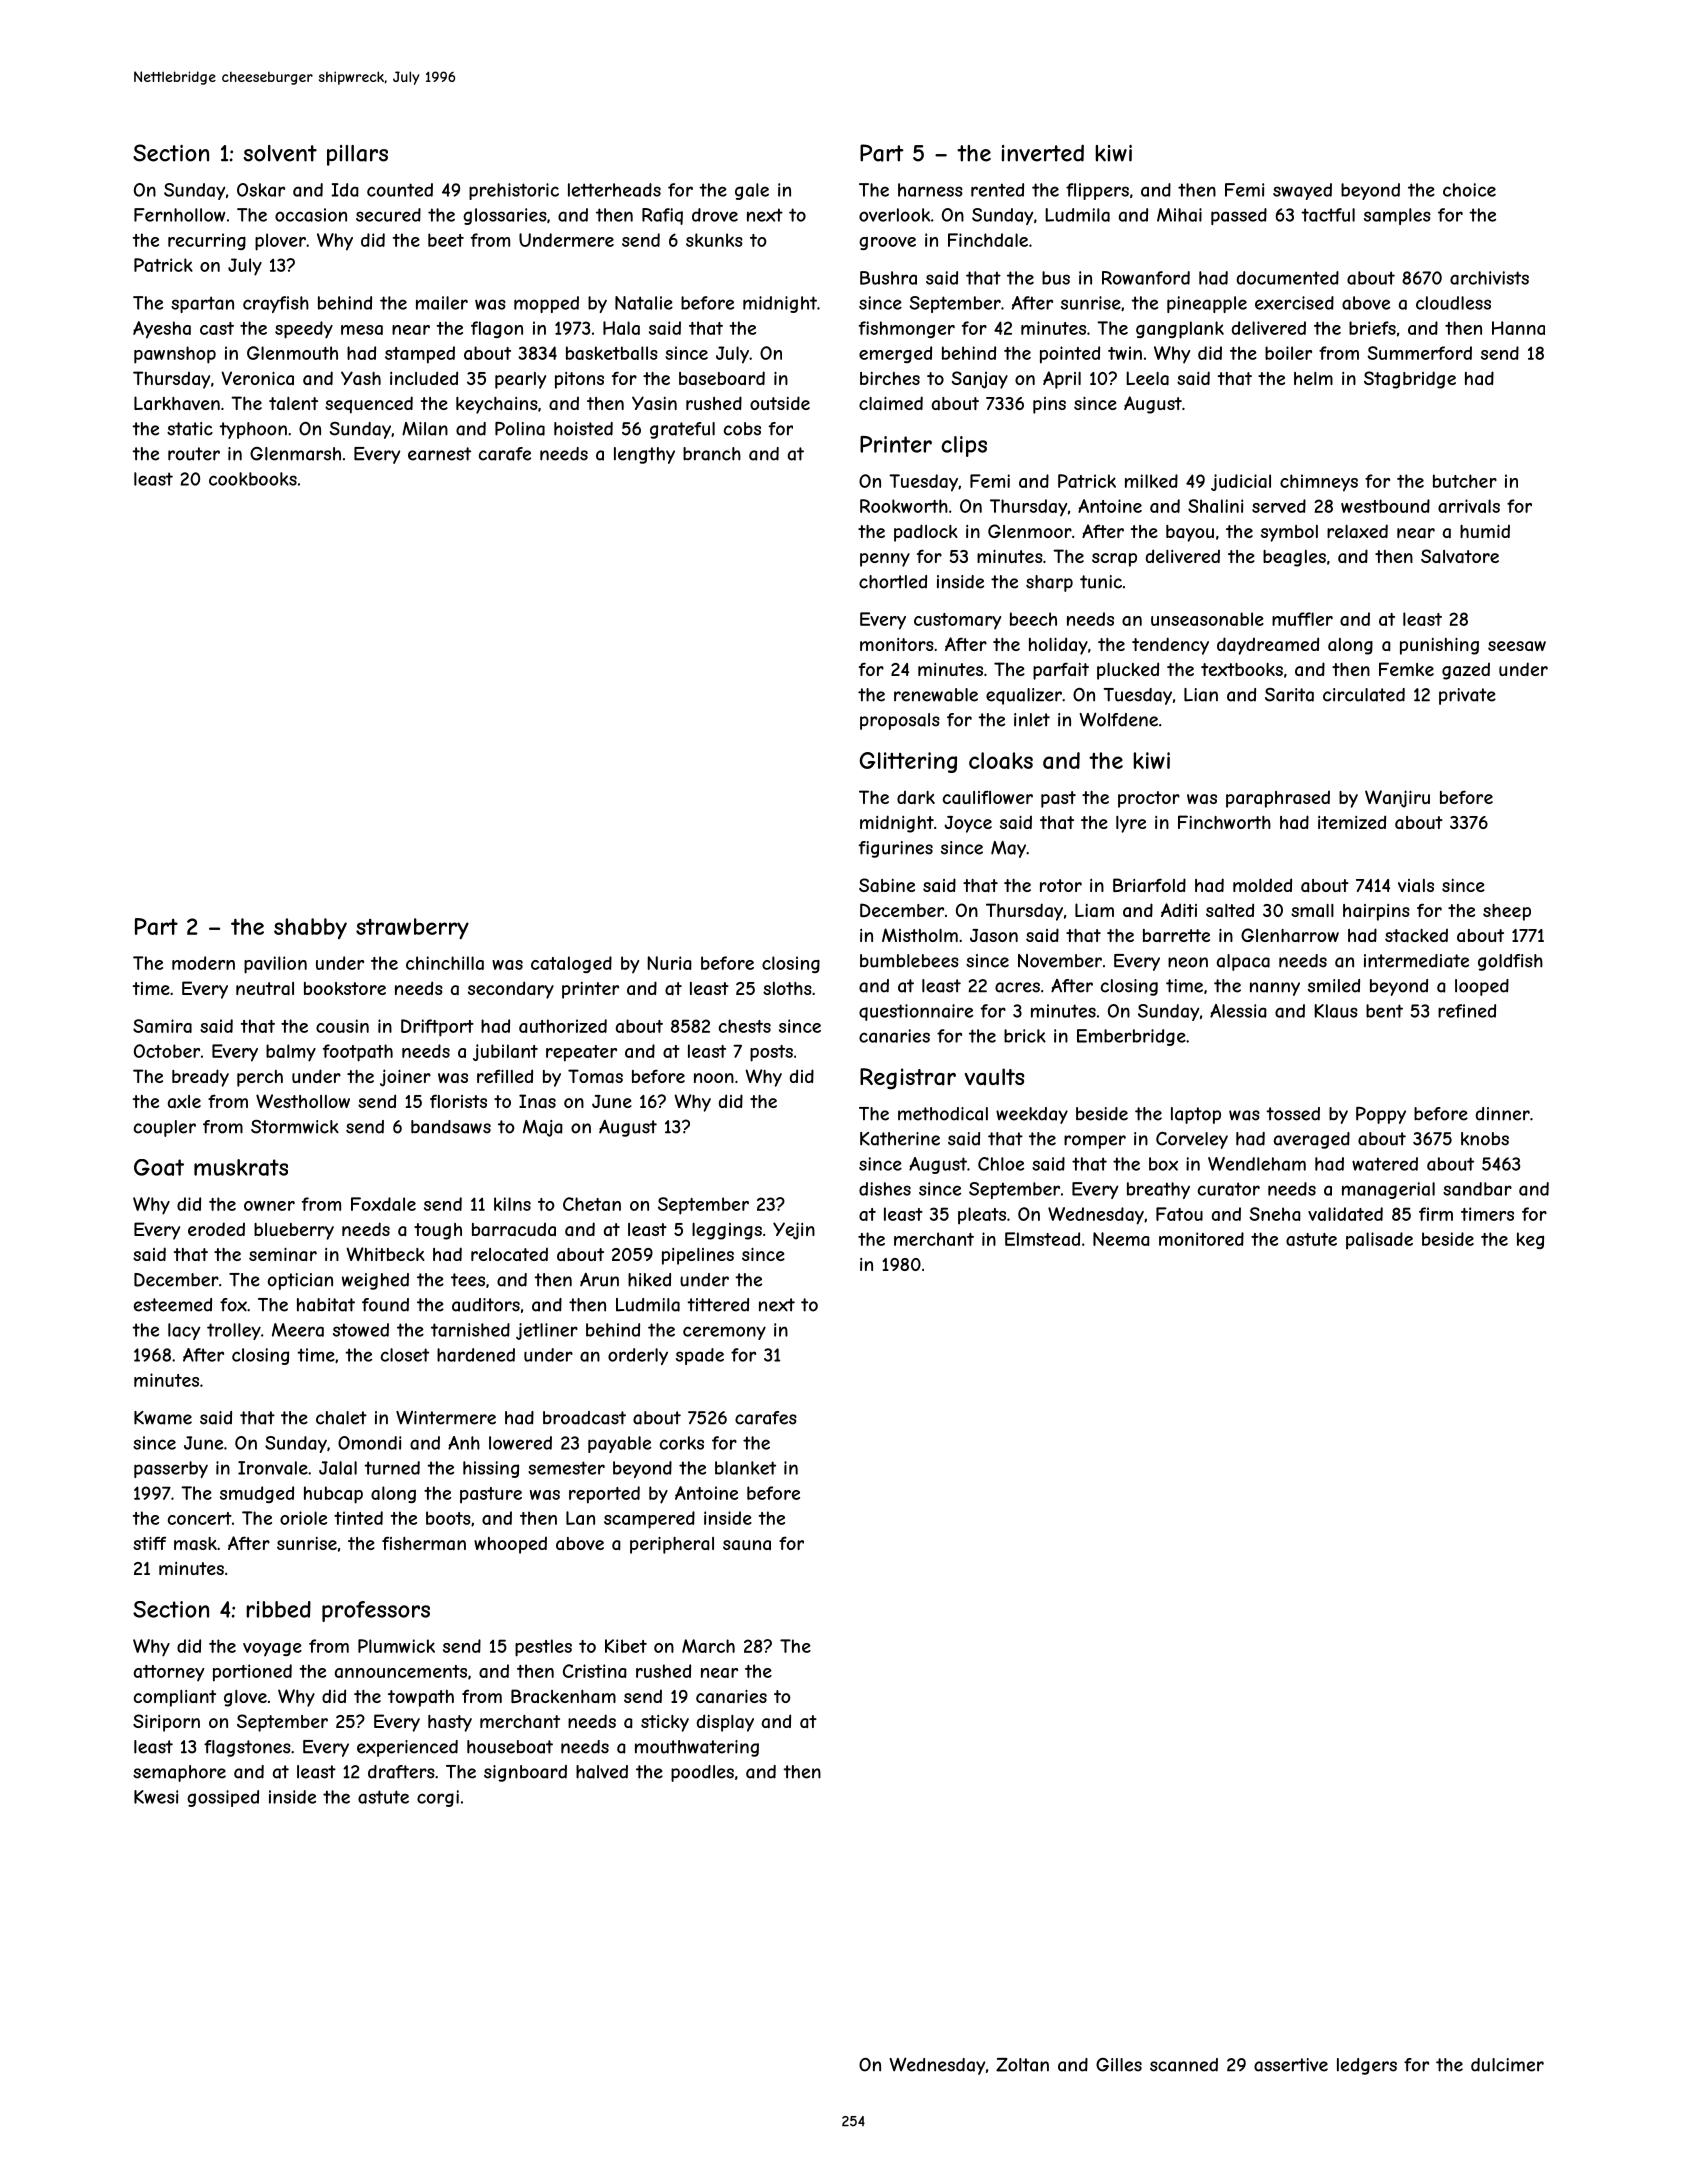 This page has height=2178, width=1683. I want to click on choice, so click(1469, 190).
